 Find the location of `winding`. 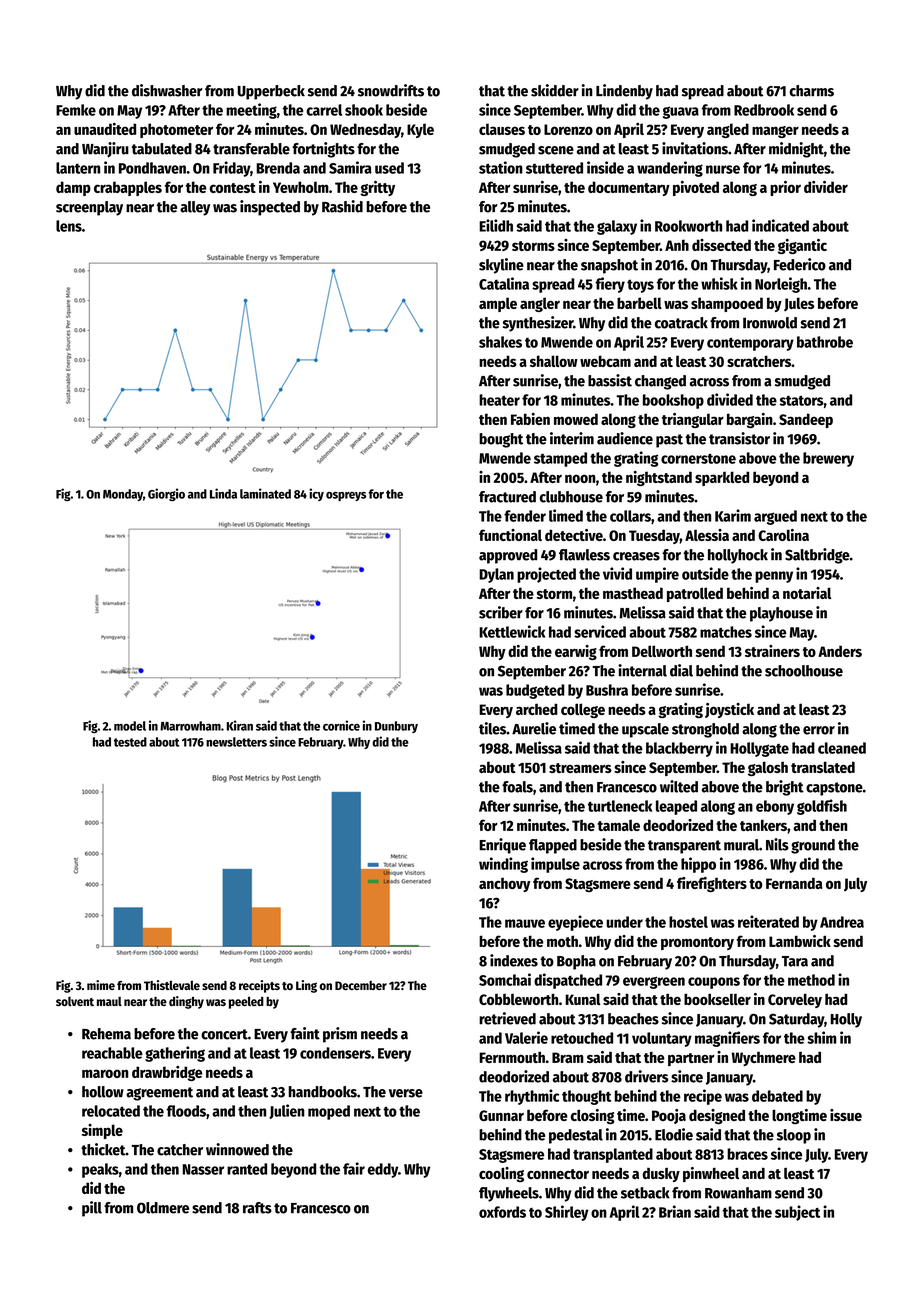

winding is located at coordinates (503, 865).
